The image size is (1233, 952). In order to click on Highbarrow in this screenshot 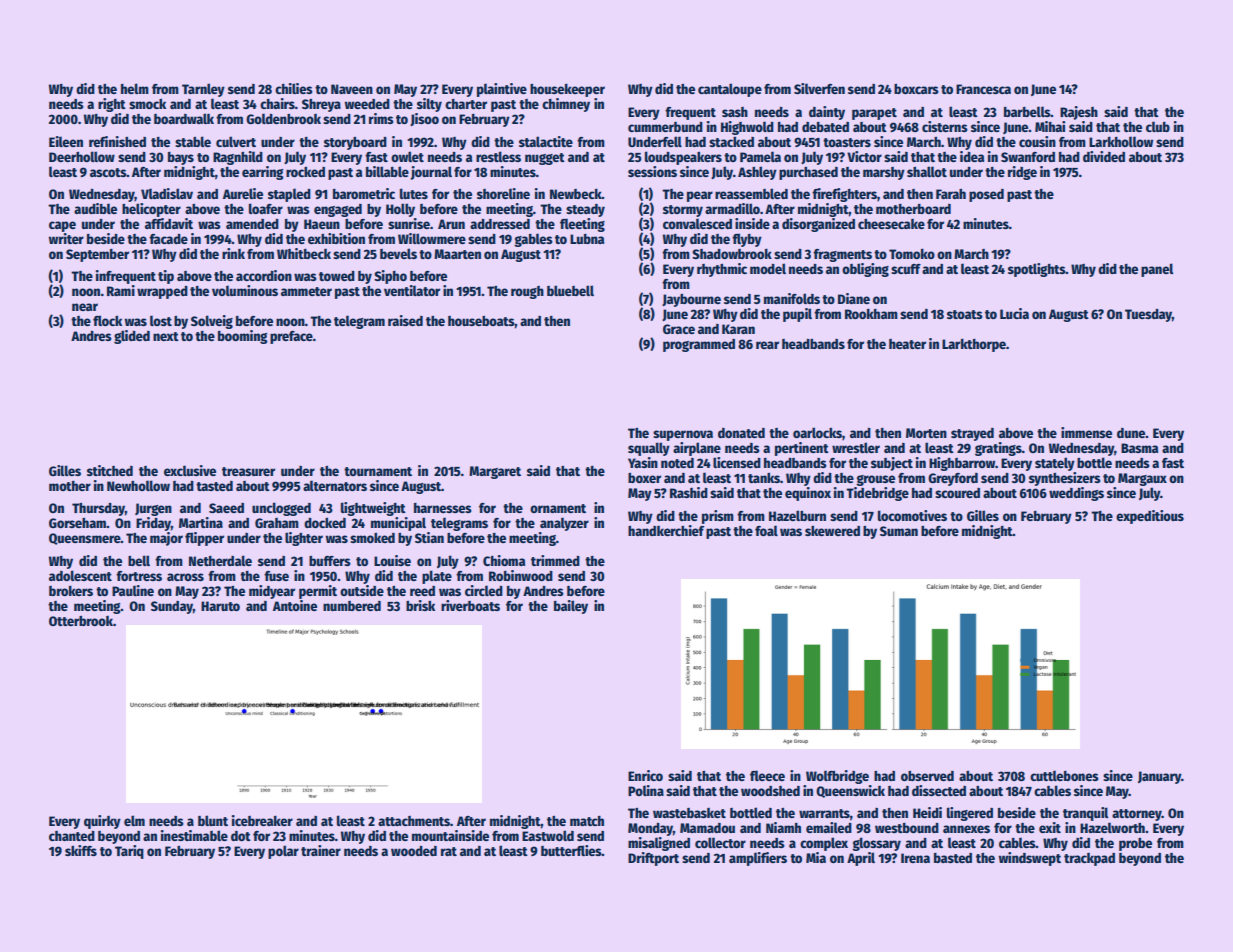, I will do `click(962, 464)`.
